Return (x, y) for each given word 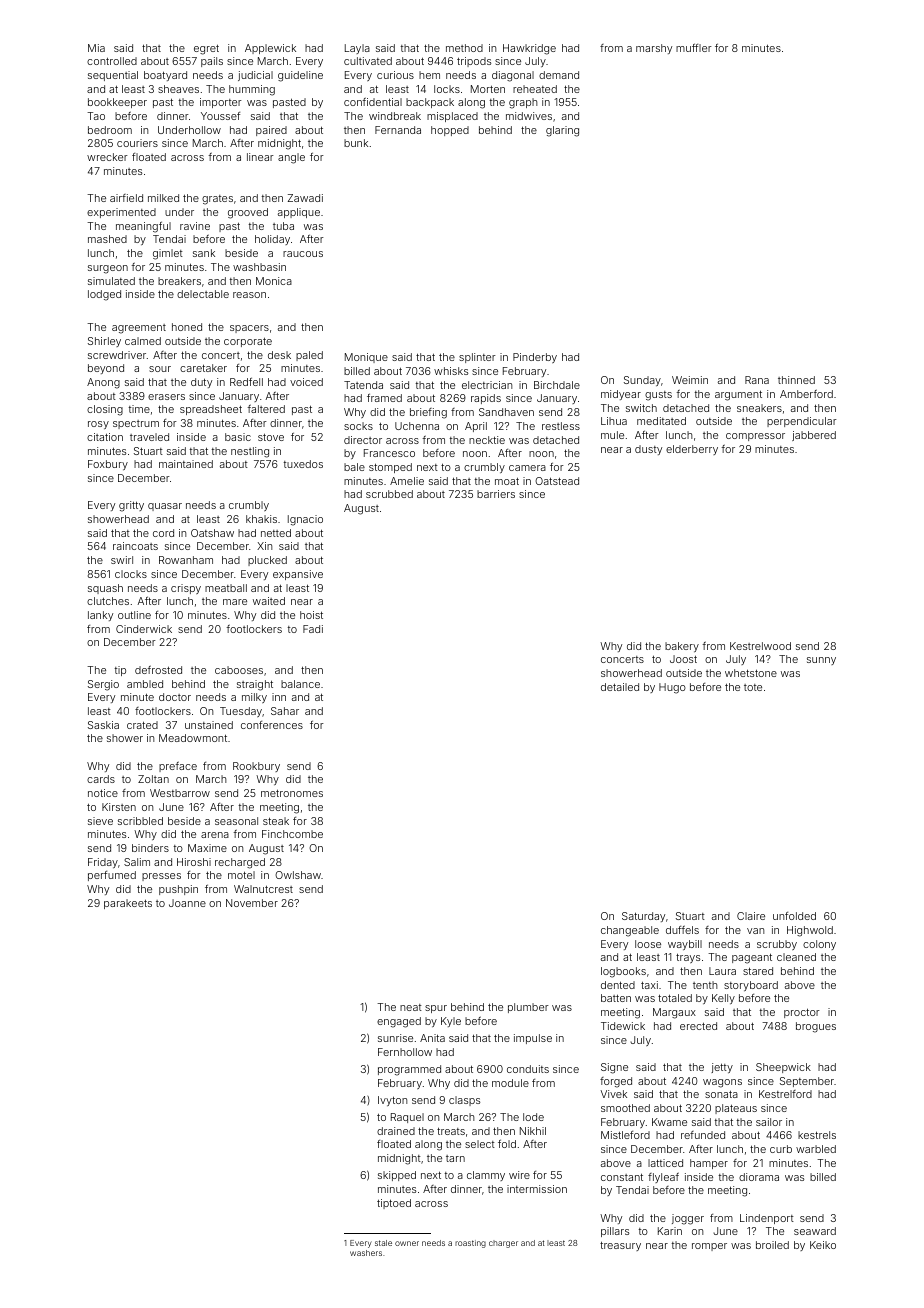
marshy (654, 49)
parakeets (128, 904)
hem (429, 75)
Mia (96, 48)
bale (354, 467)
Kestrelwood (760, 646)
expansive (298, 575)
